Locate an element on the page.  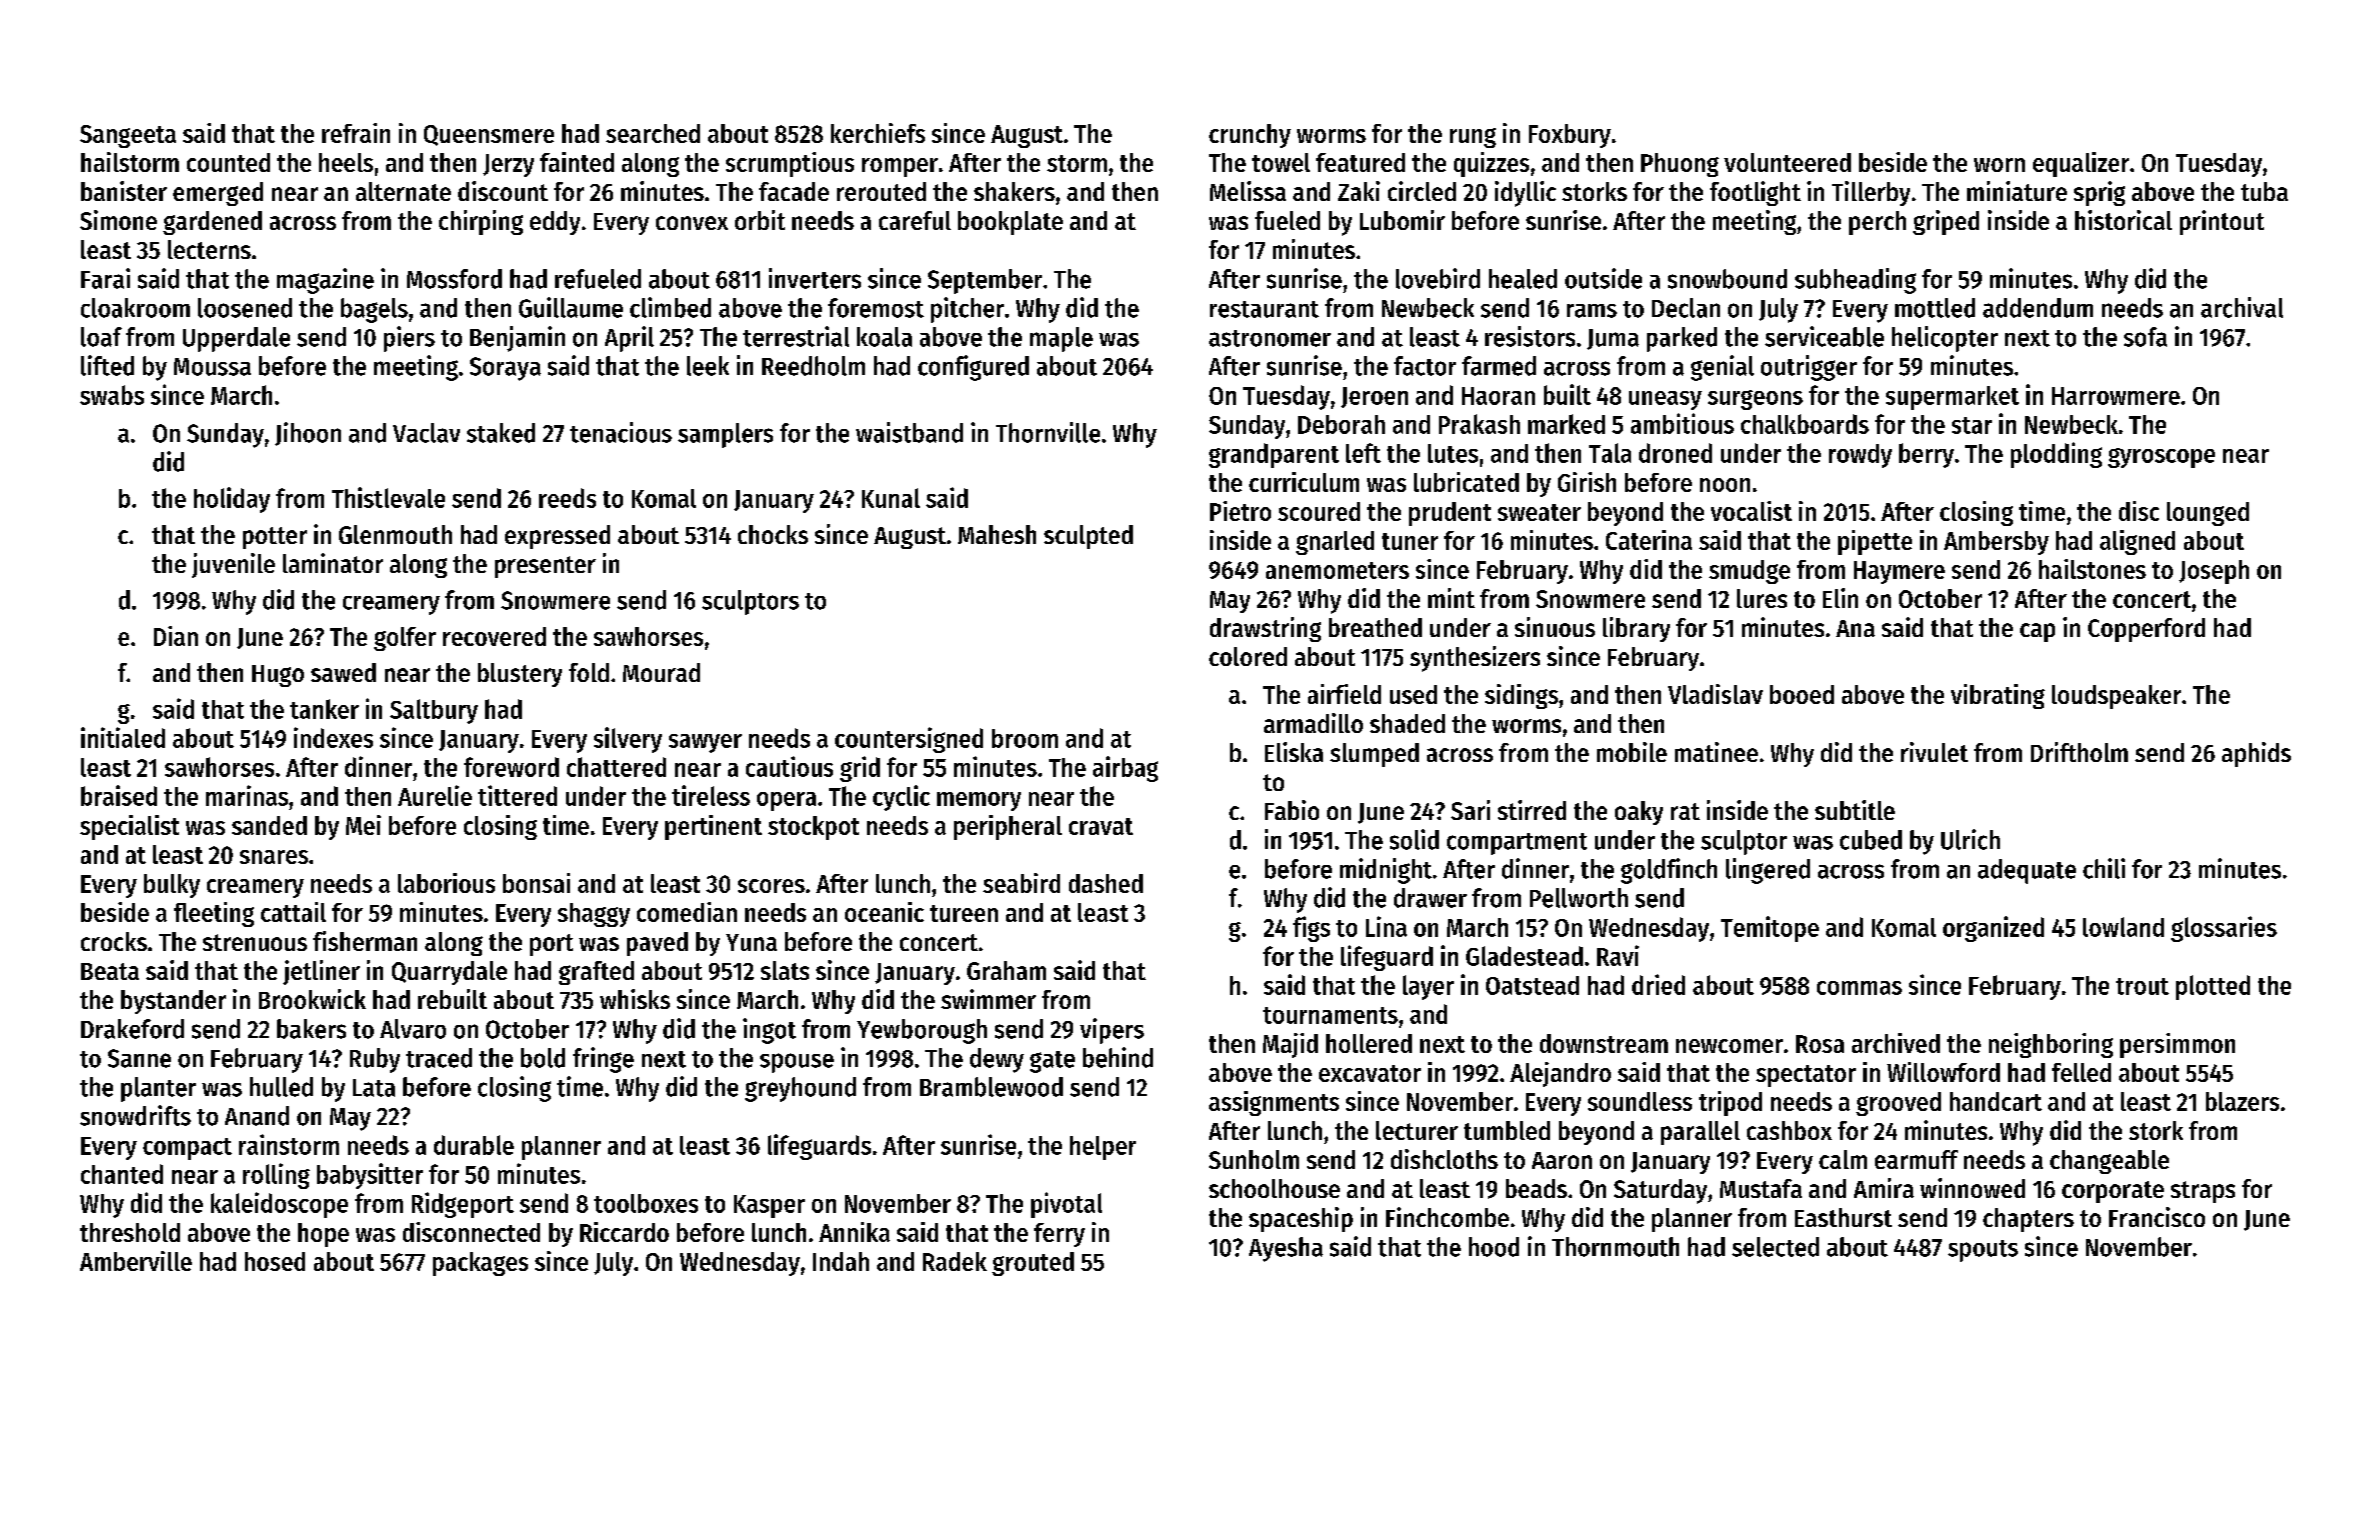
perch is located at coordinates (1877, 223).
